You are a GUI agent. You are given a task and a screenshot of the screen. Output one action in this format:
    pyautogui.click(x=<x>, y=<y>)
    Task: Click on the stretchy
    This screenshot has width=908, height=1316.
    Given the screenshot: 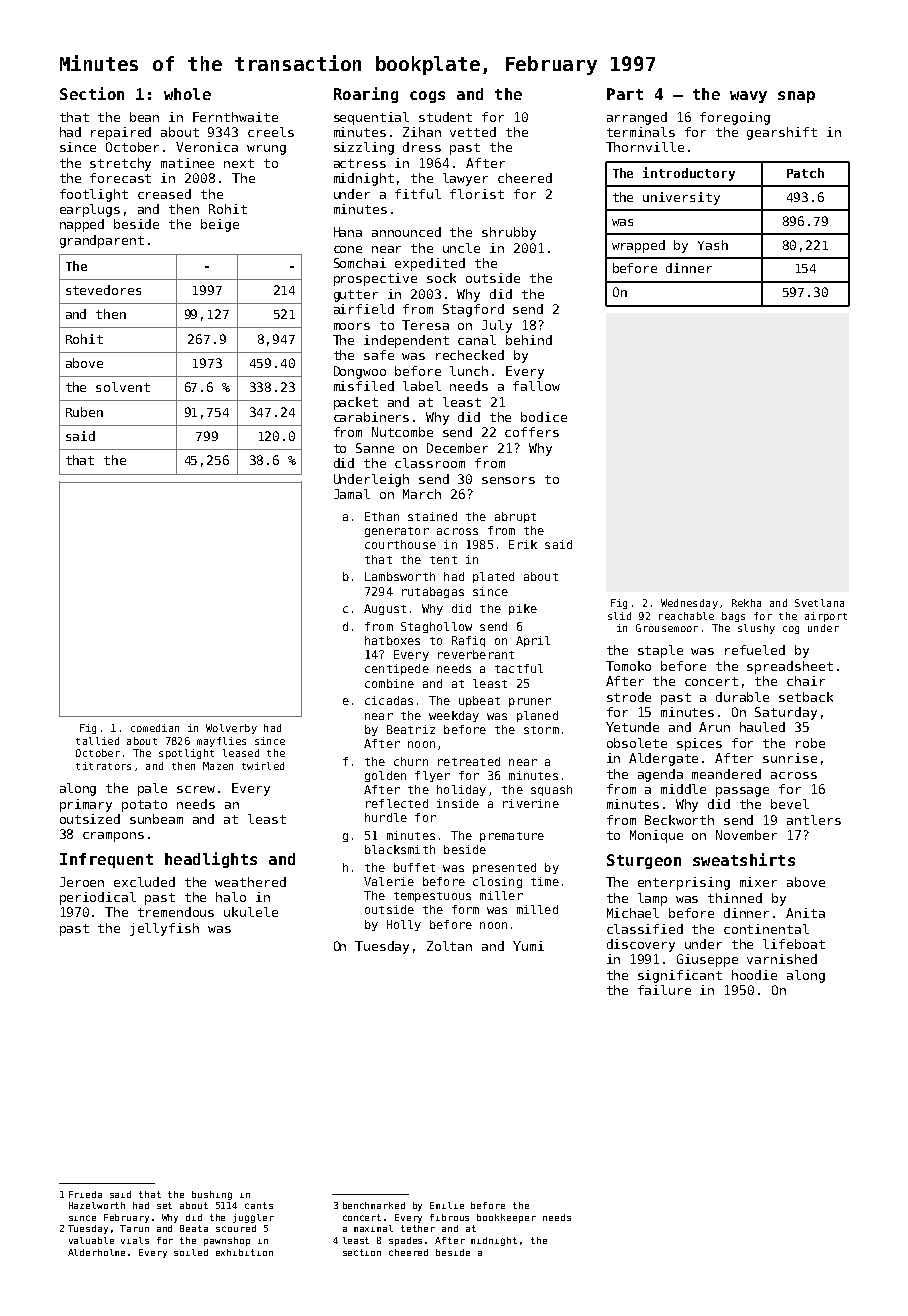 What is the action you would take?
    pyautogui.click(x=120, y=164)
